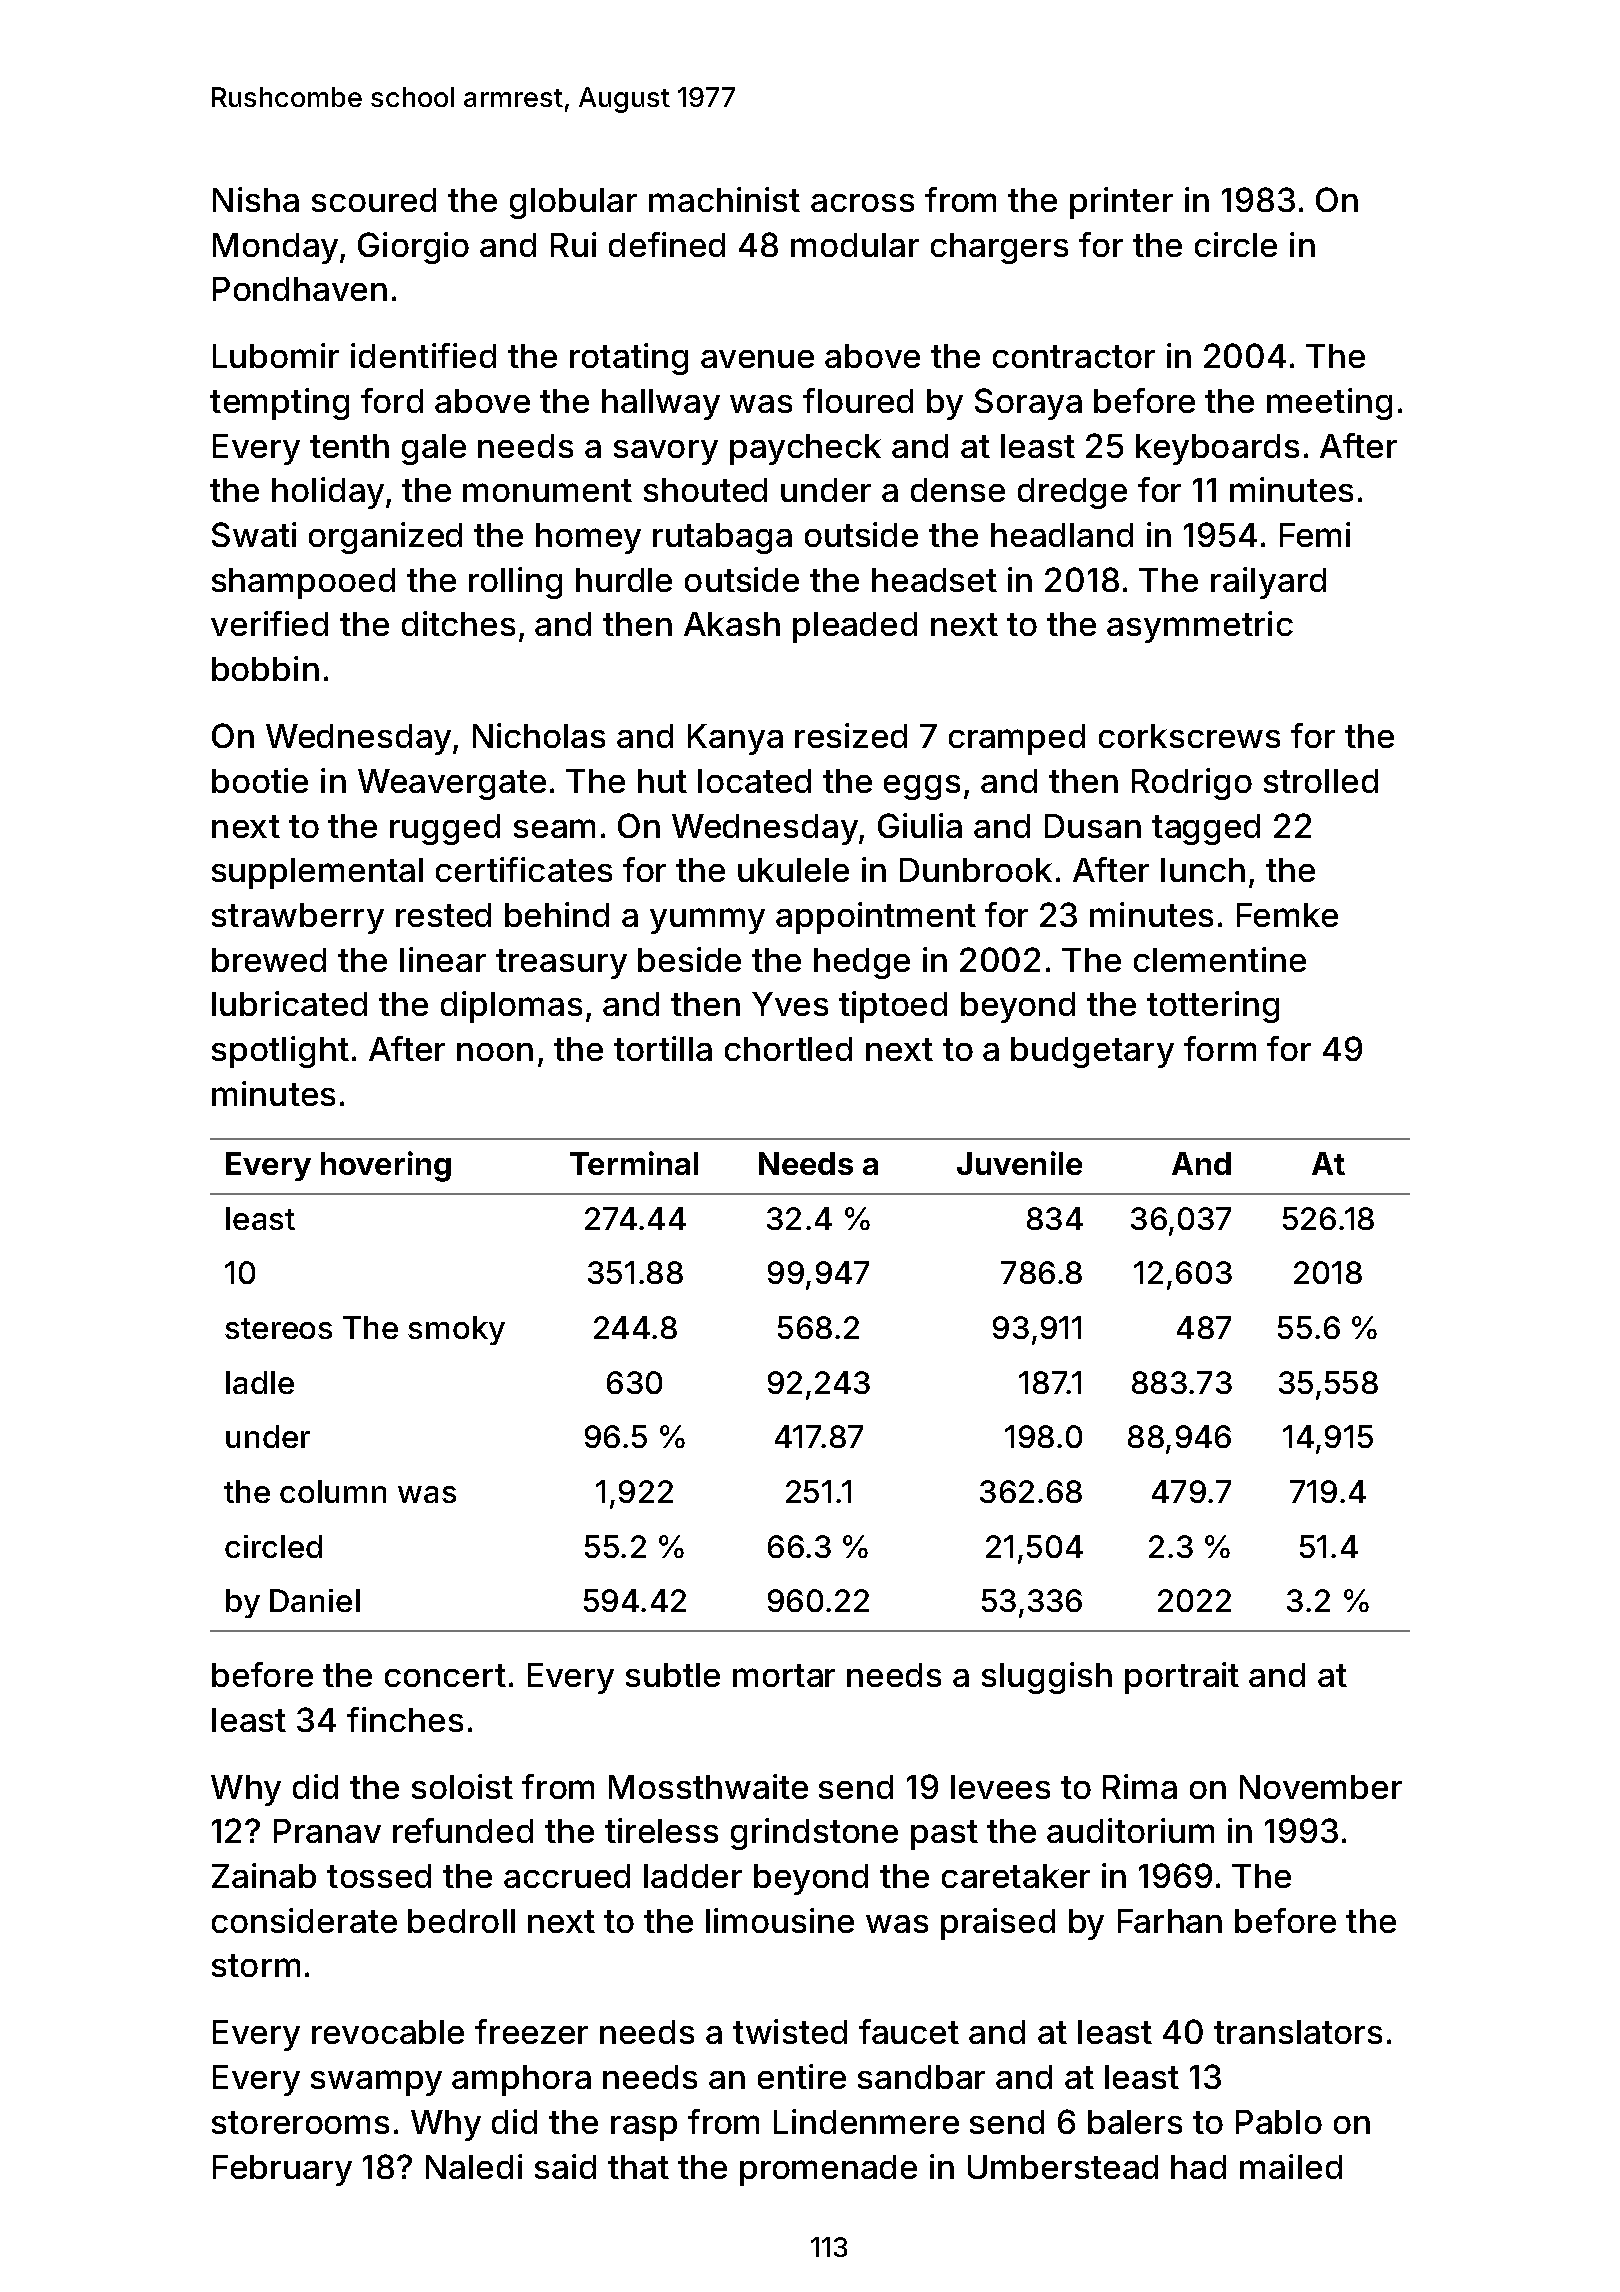 This image has width=1620, height=2292. What do you see at coordinates (256, 199) in the image?
I see `Nisha` at bounding box center [256, 199].
